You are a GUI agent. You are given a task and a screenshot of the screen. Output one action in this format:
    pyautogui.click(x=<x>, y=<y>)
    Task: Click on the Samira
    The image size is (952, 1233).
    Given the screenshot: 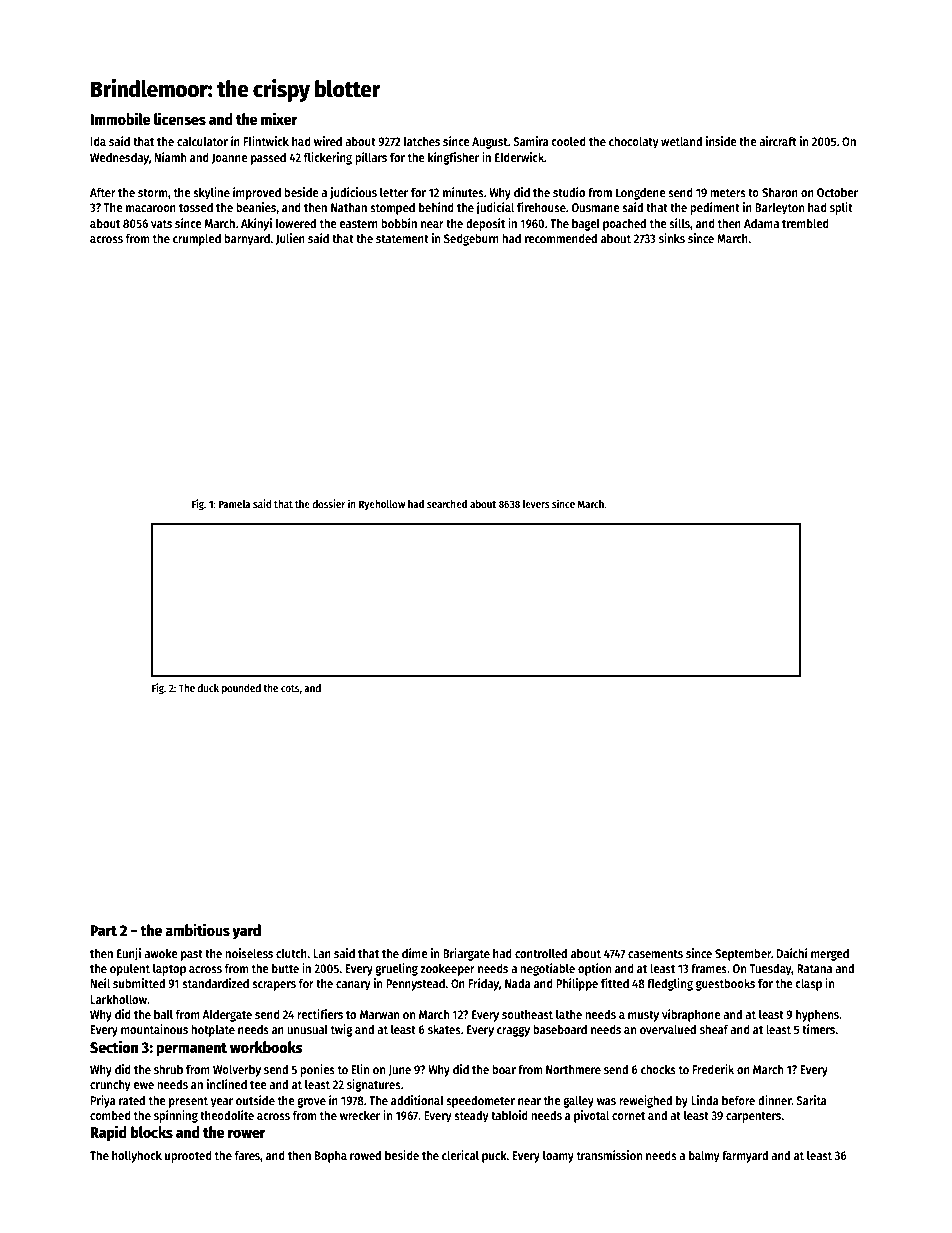 What is the action you would take?
    pyautogui.click(x=531, y=141)
